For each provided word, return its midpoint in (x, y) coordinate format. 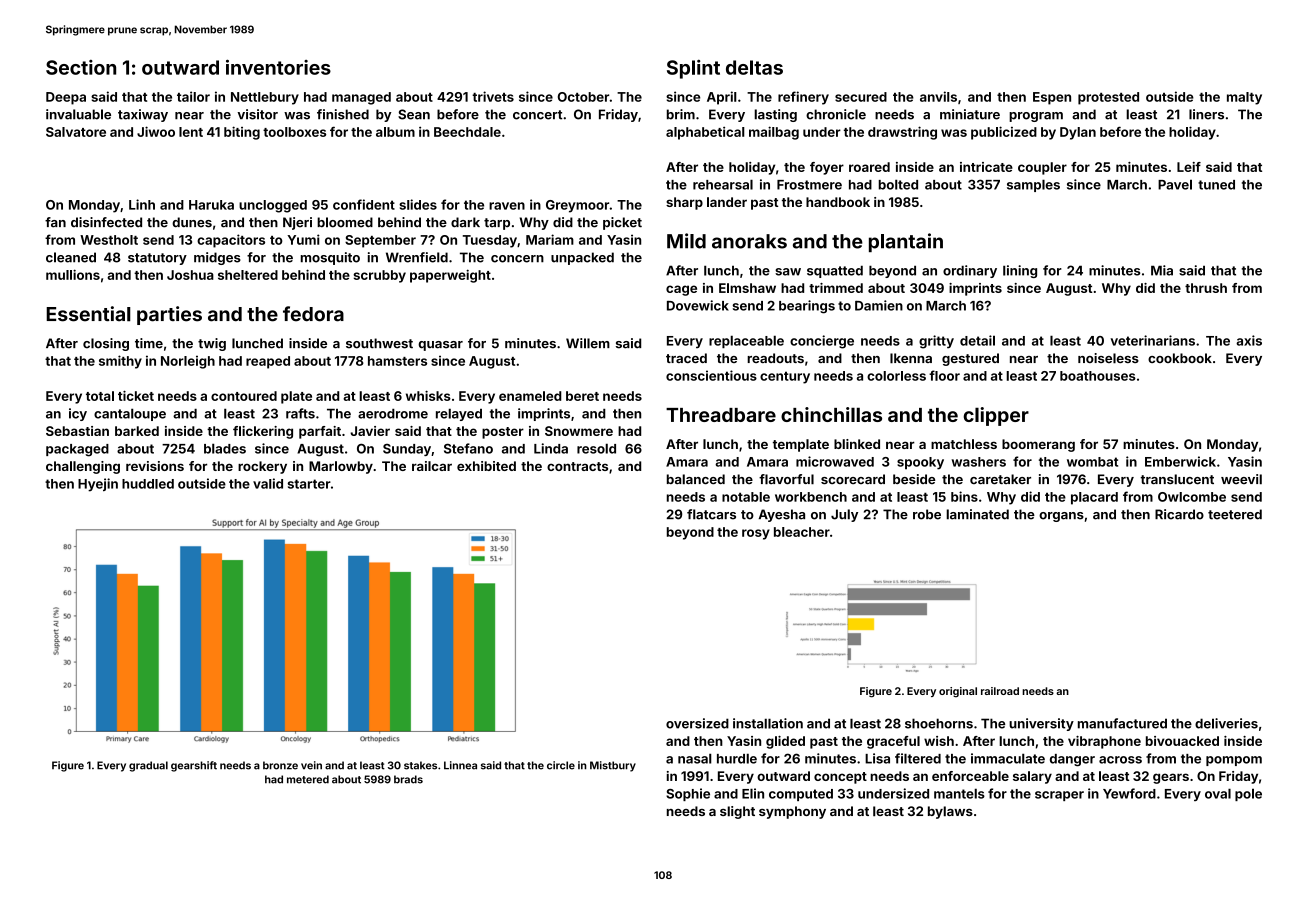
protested (1108, 98)
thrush (1206, 288)
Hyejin (98, 485)
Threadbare (721, 415)
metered (308, 779)
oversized (697, 723)
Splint (693, 69)
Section (81, 67)
